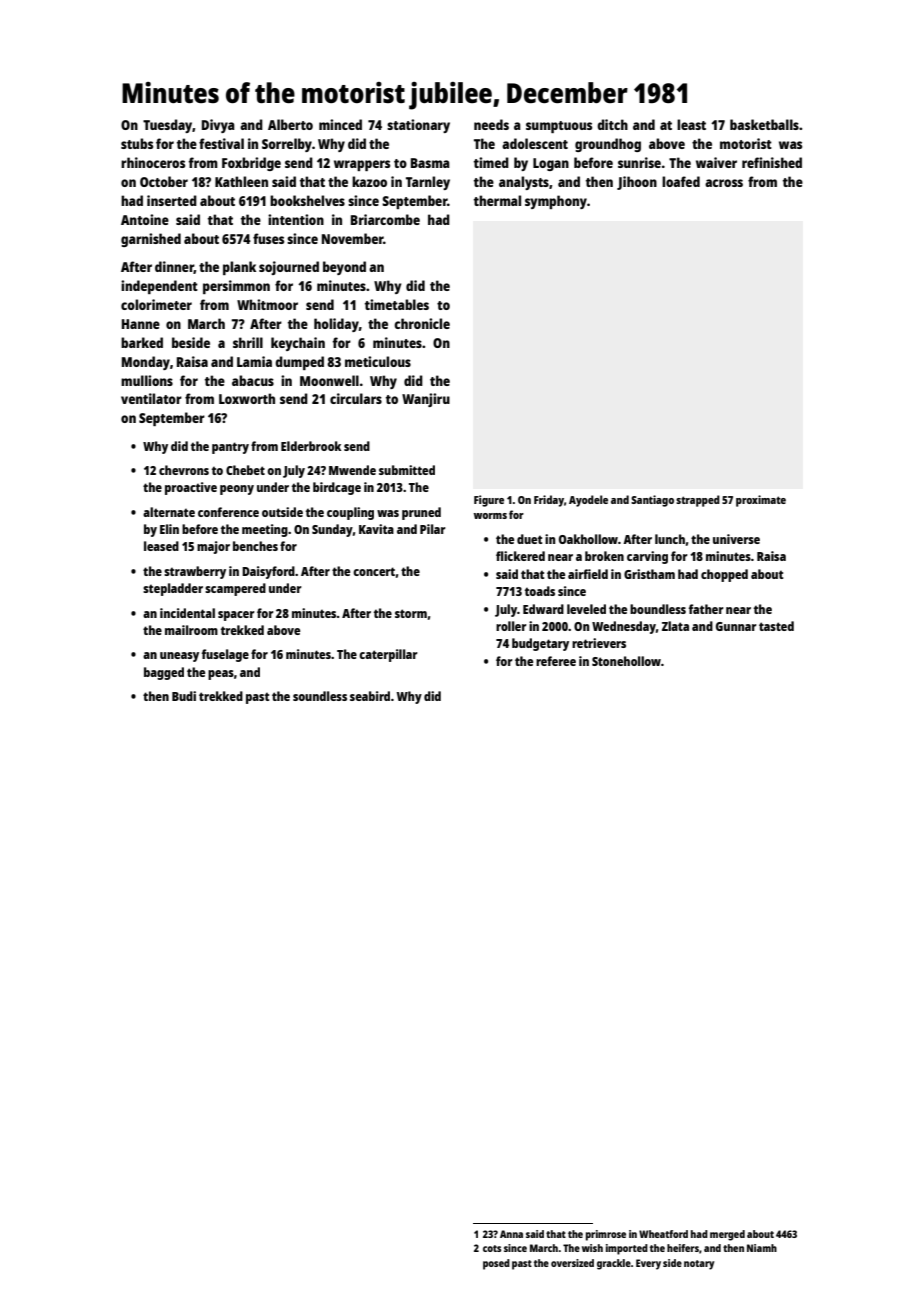 The image size is (924, 1308). Describe the element at coordinates (626, 661) in the page. I see `Stonehollow` at that location.
